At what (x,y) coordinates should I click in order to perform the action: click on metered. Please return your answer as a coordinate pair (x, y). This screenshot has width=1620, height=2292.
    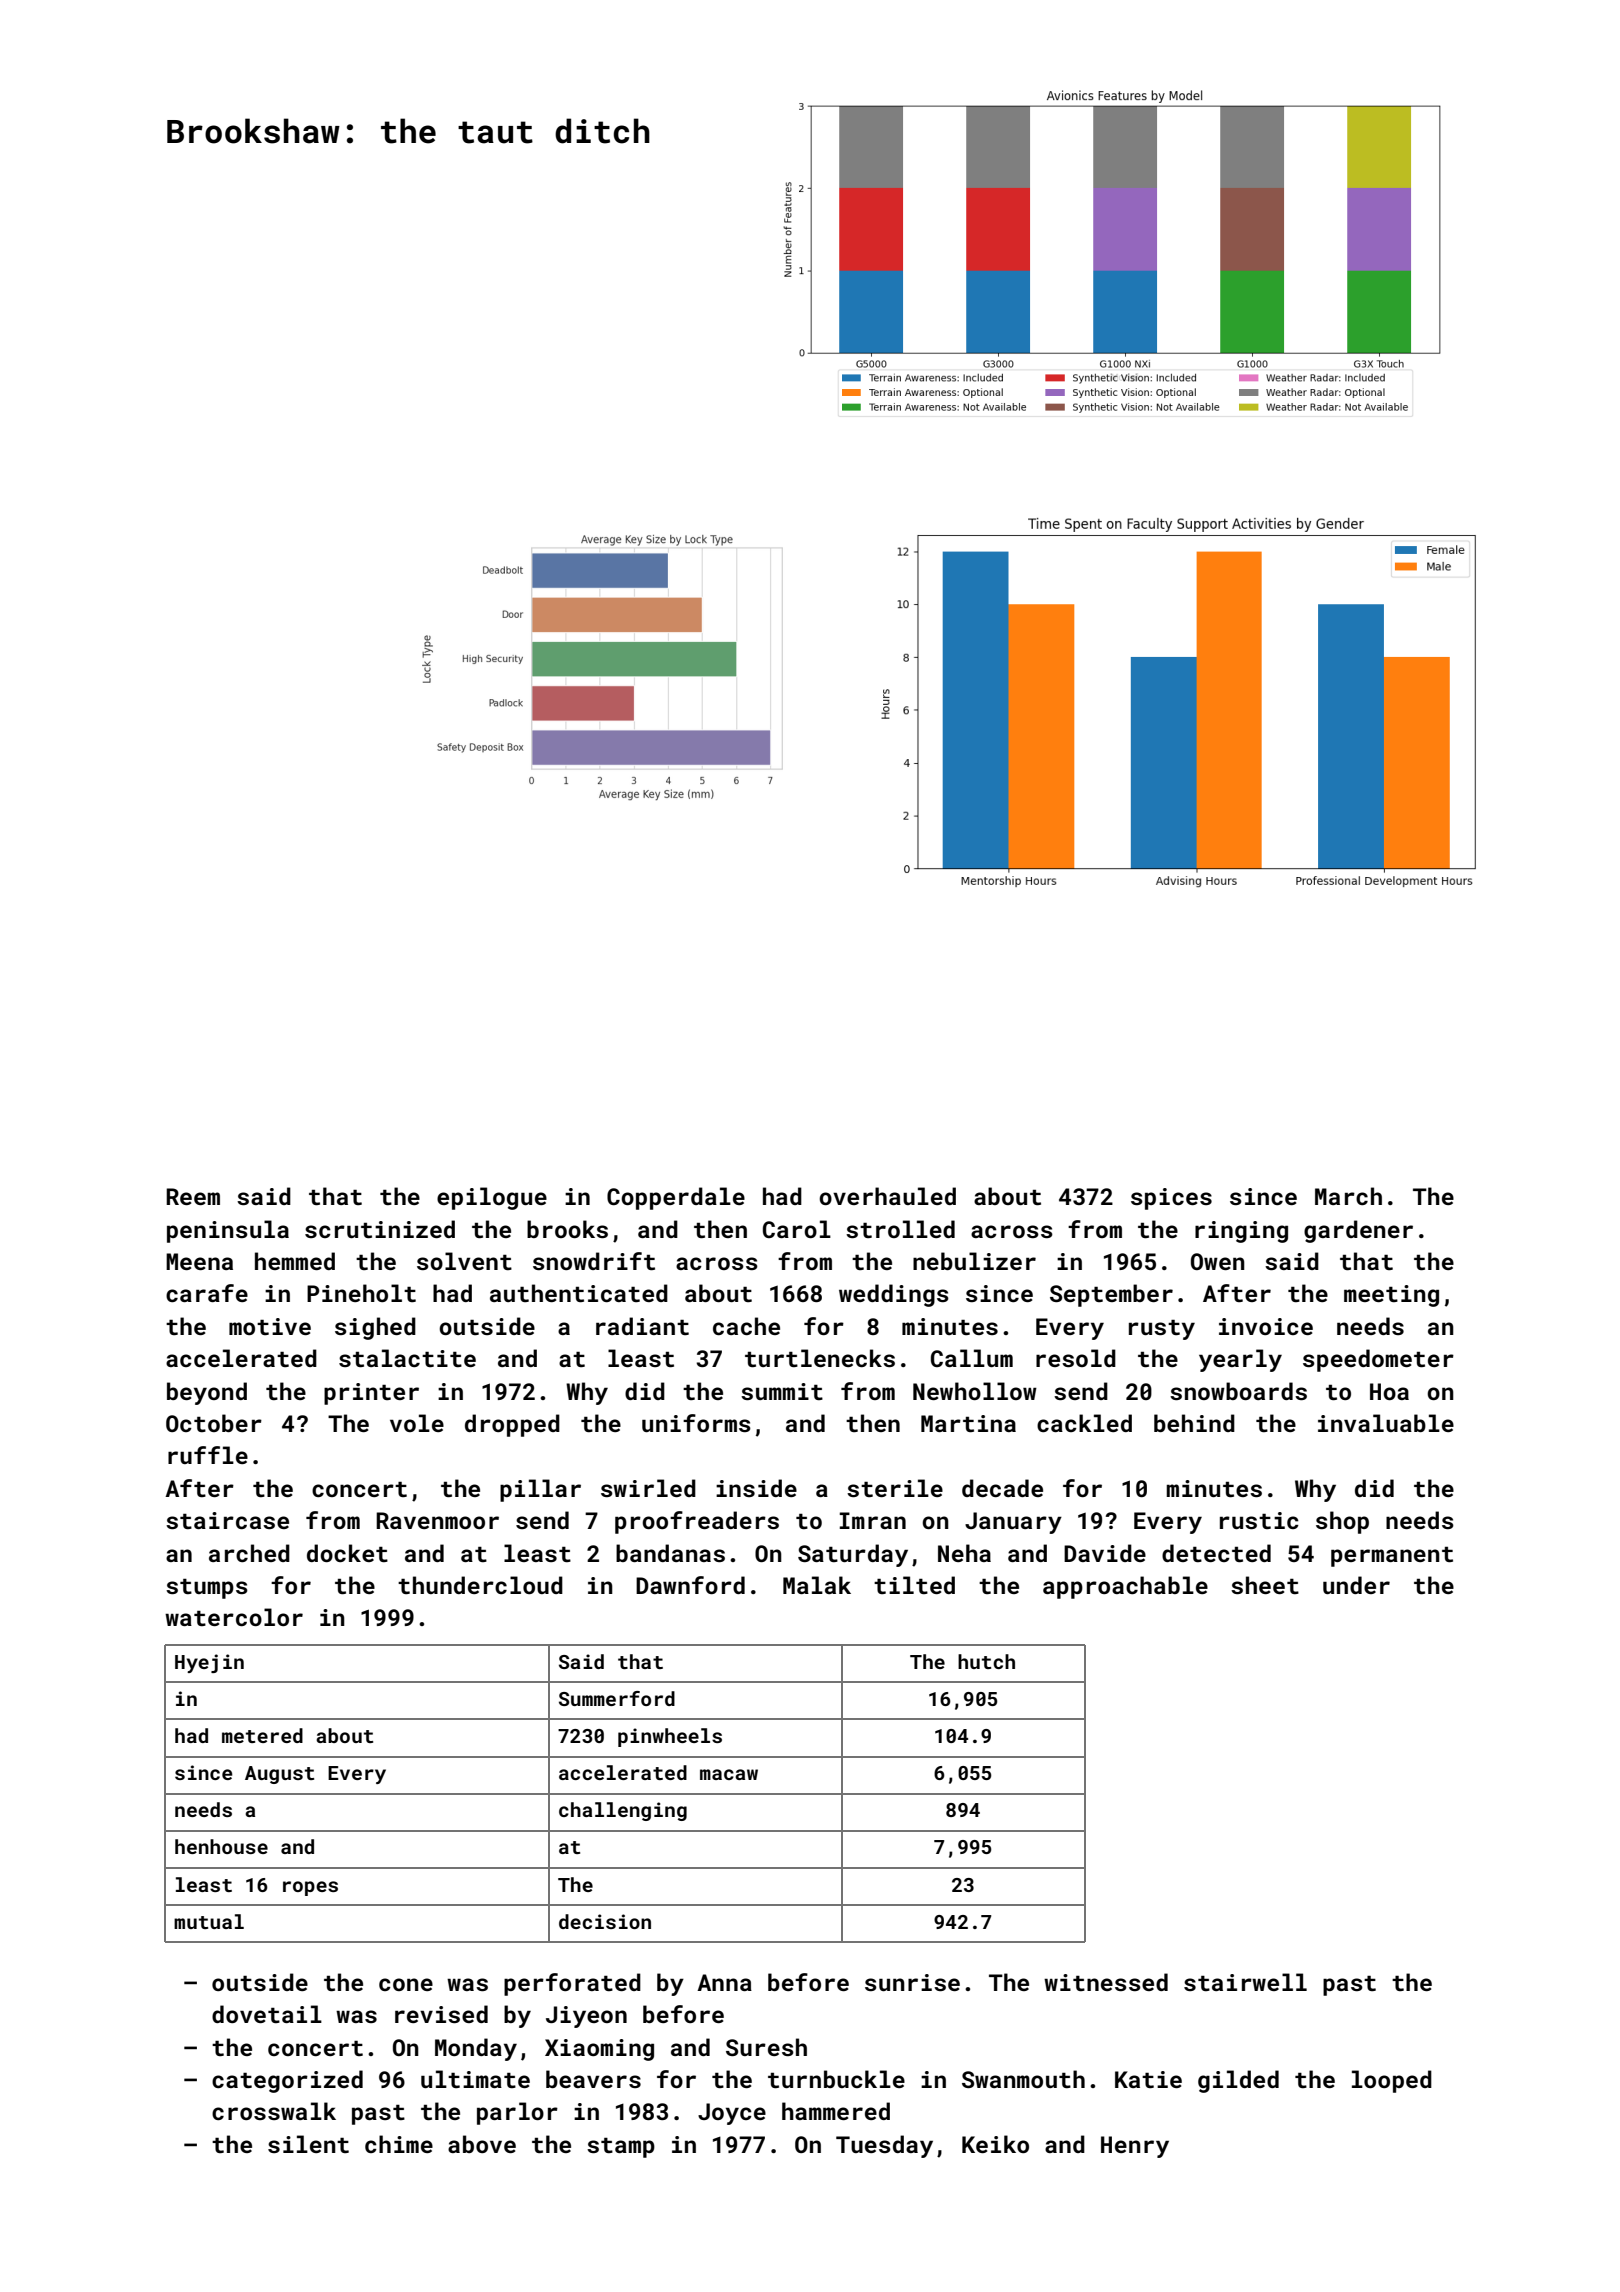
    Looking at the image, I should click on (262, 1735).
